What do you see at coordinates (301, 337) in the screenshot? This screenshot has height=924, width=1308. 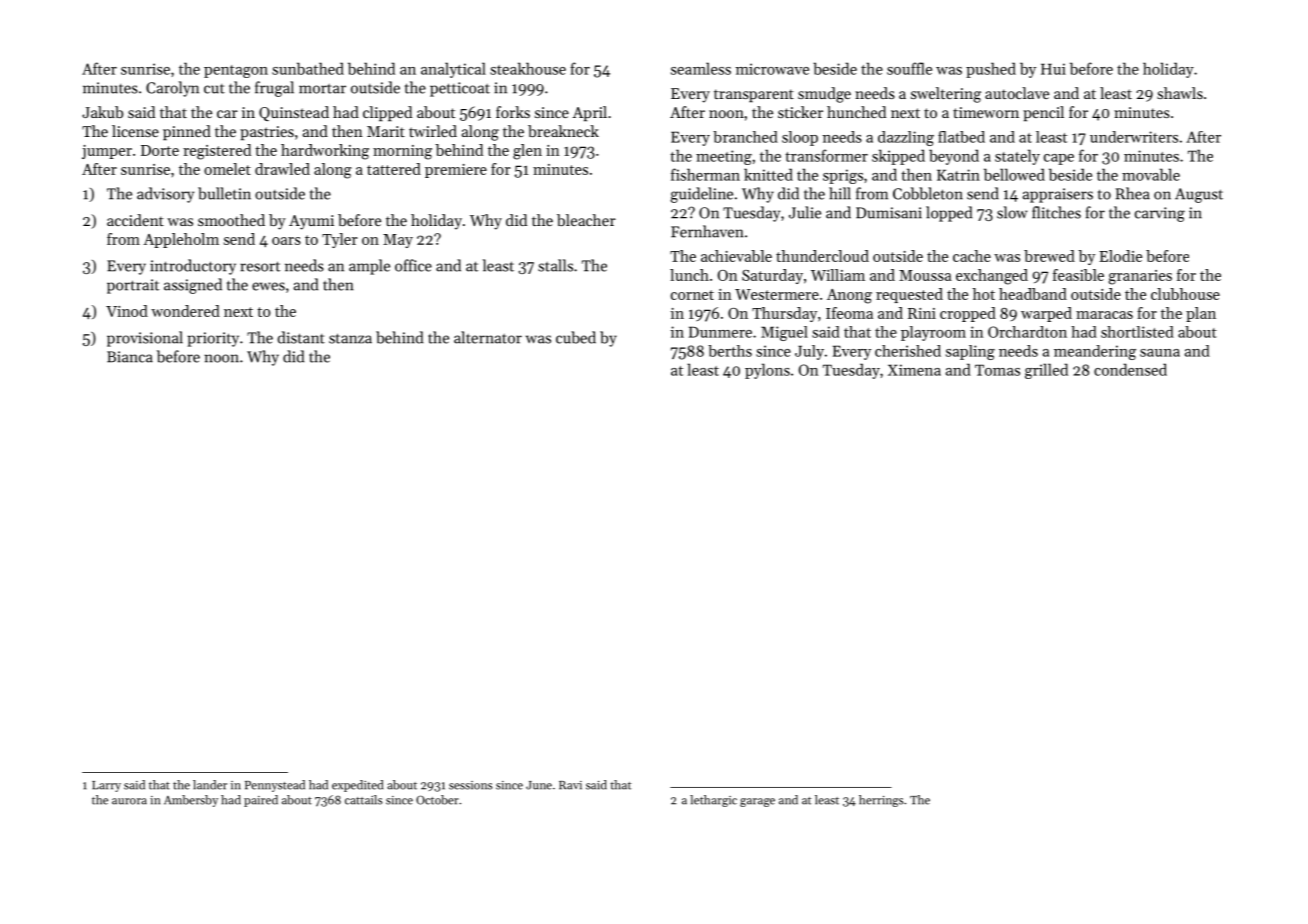 I see `distant` at bounding box center [301, 337].
